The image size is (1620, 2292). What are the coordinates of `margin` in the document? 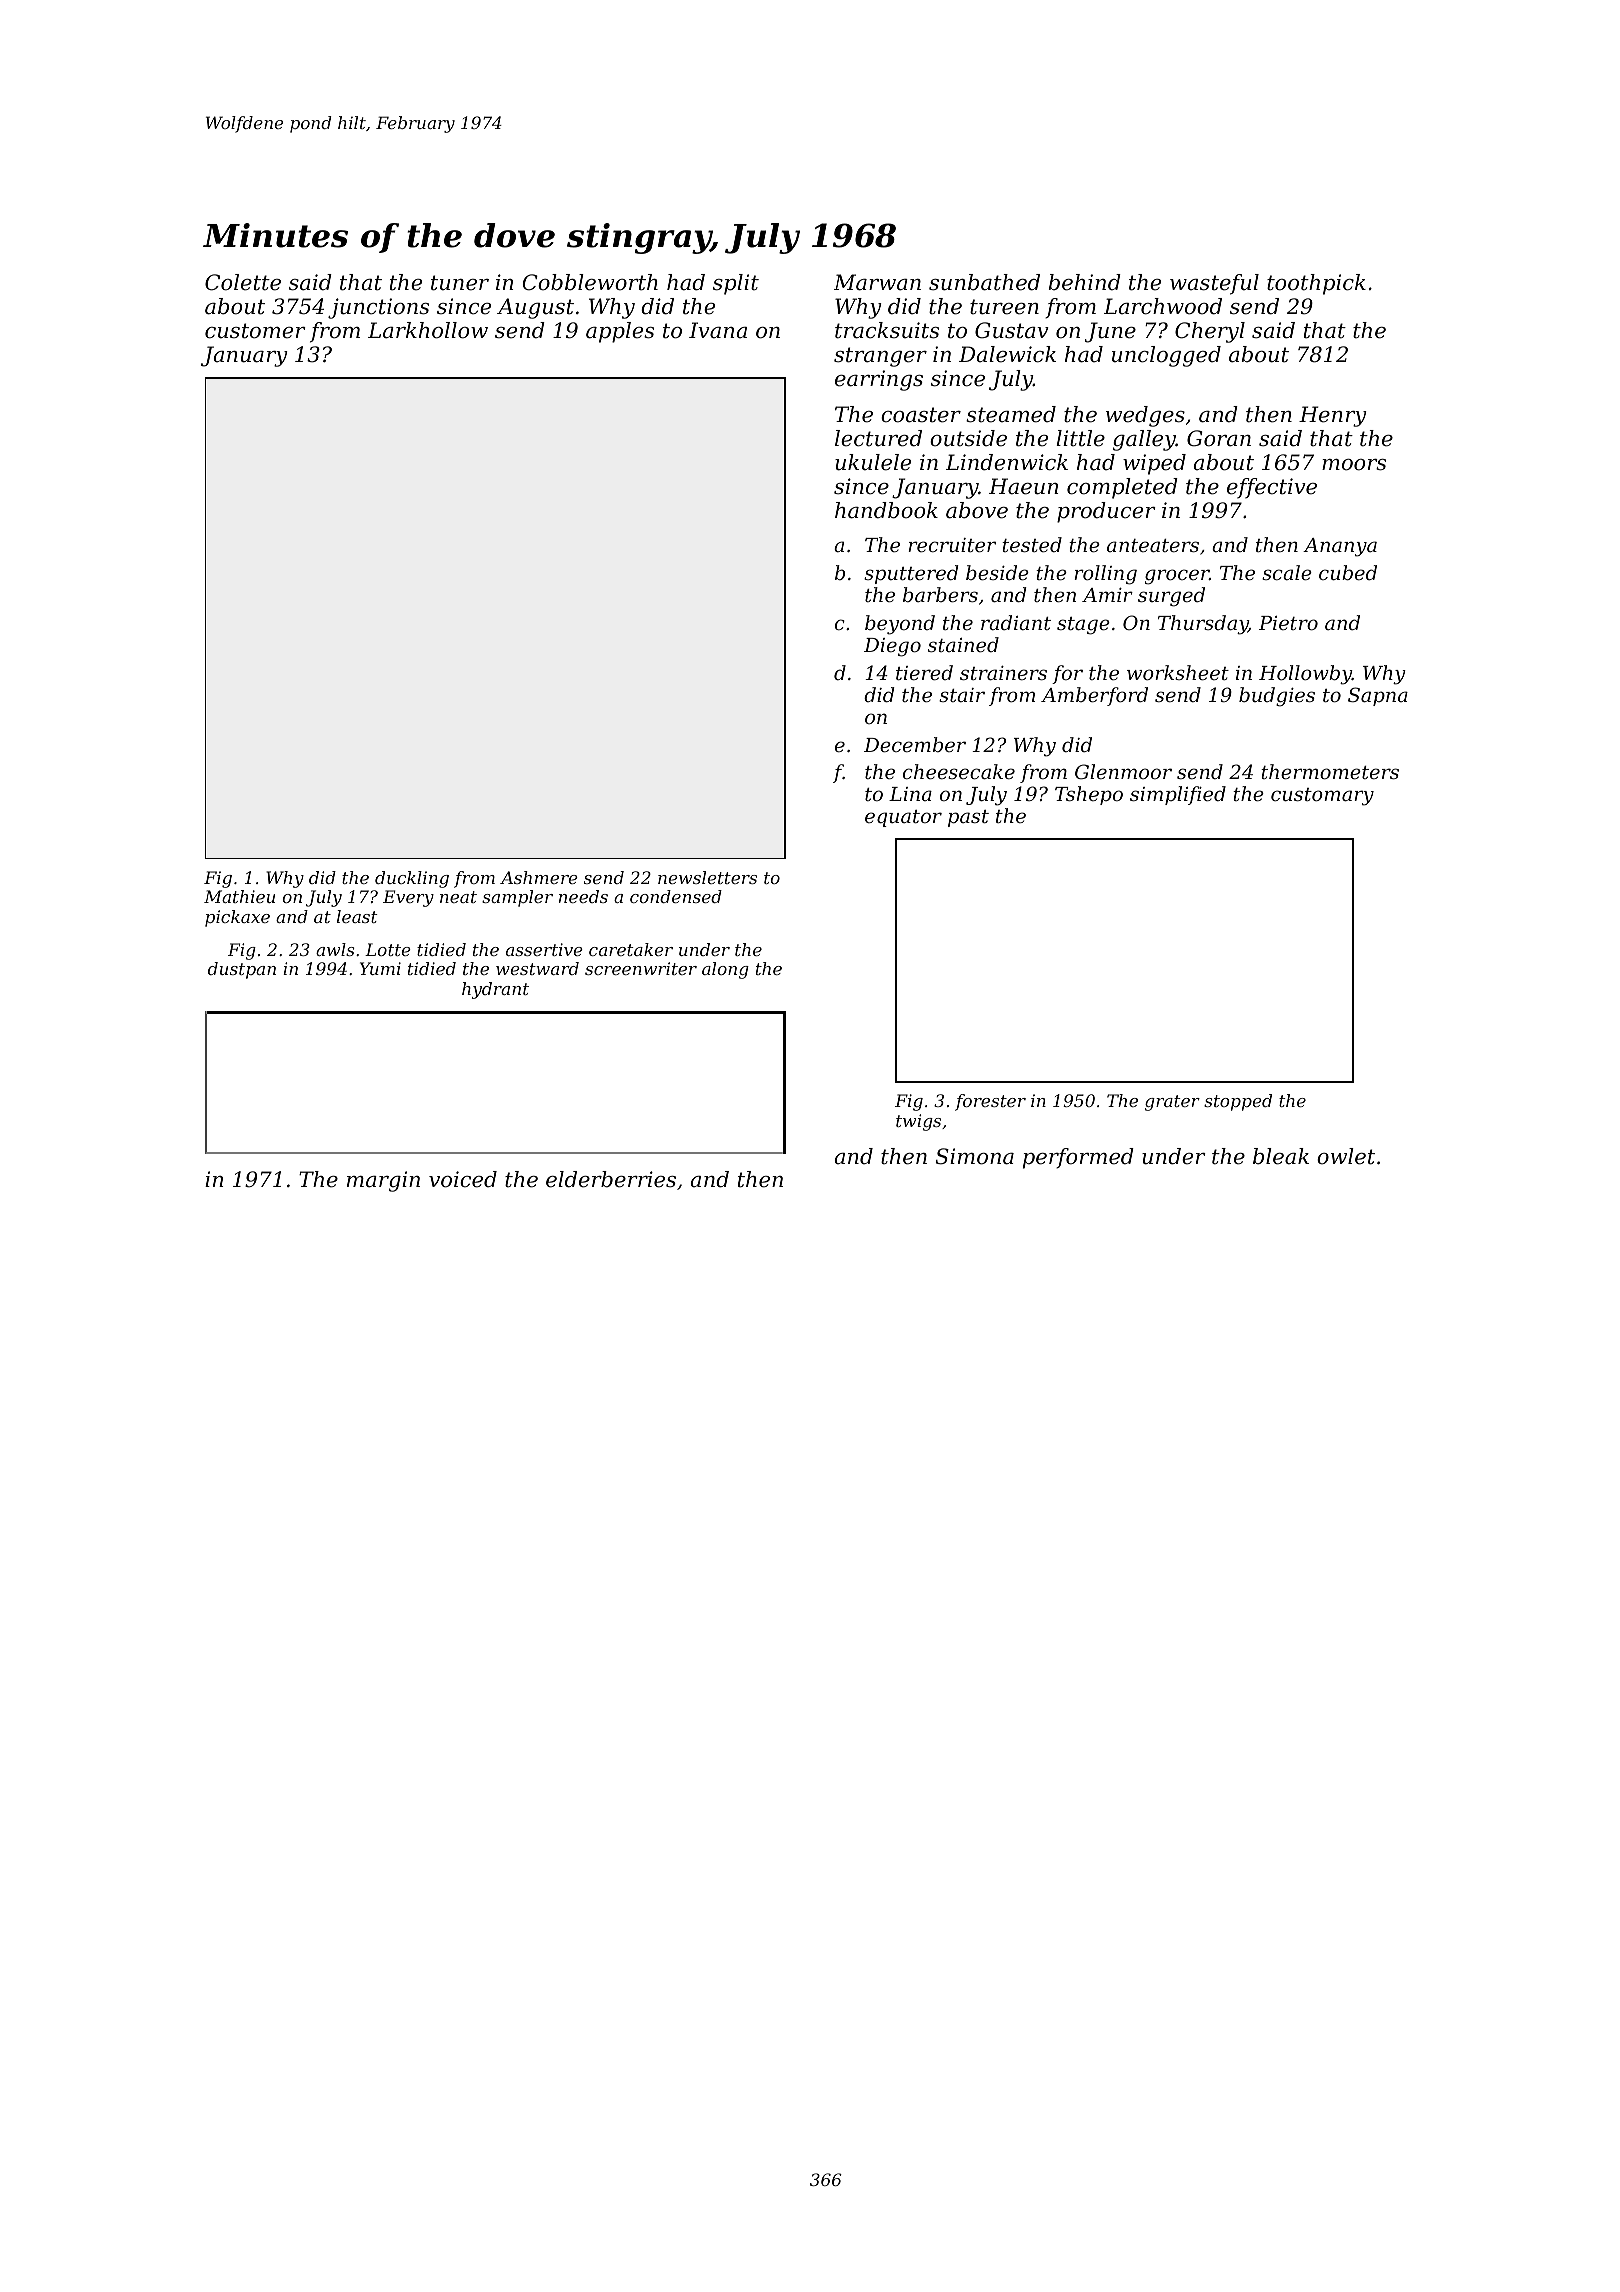 It's located at (383, 1181).
